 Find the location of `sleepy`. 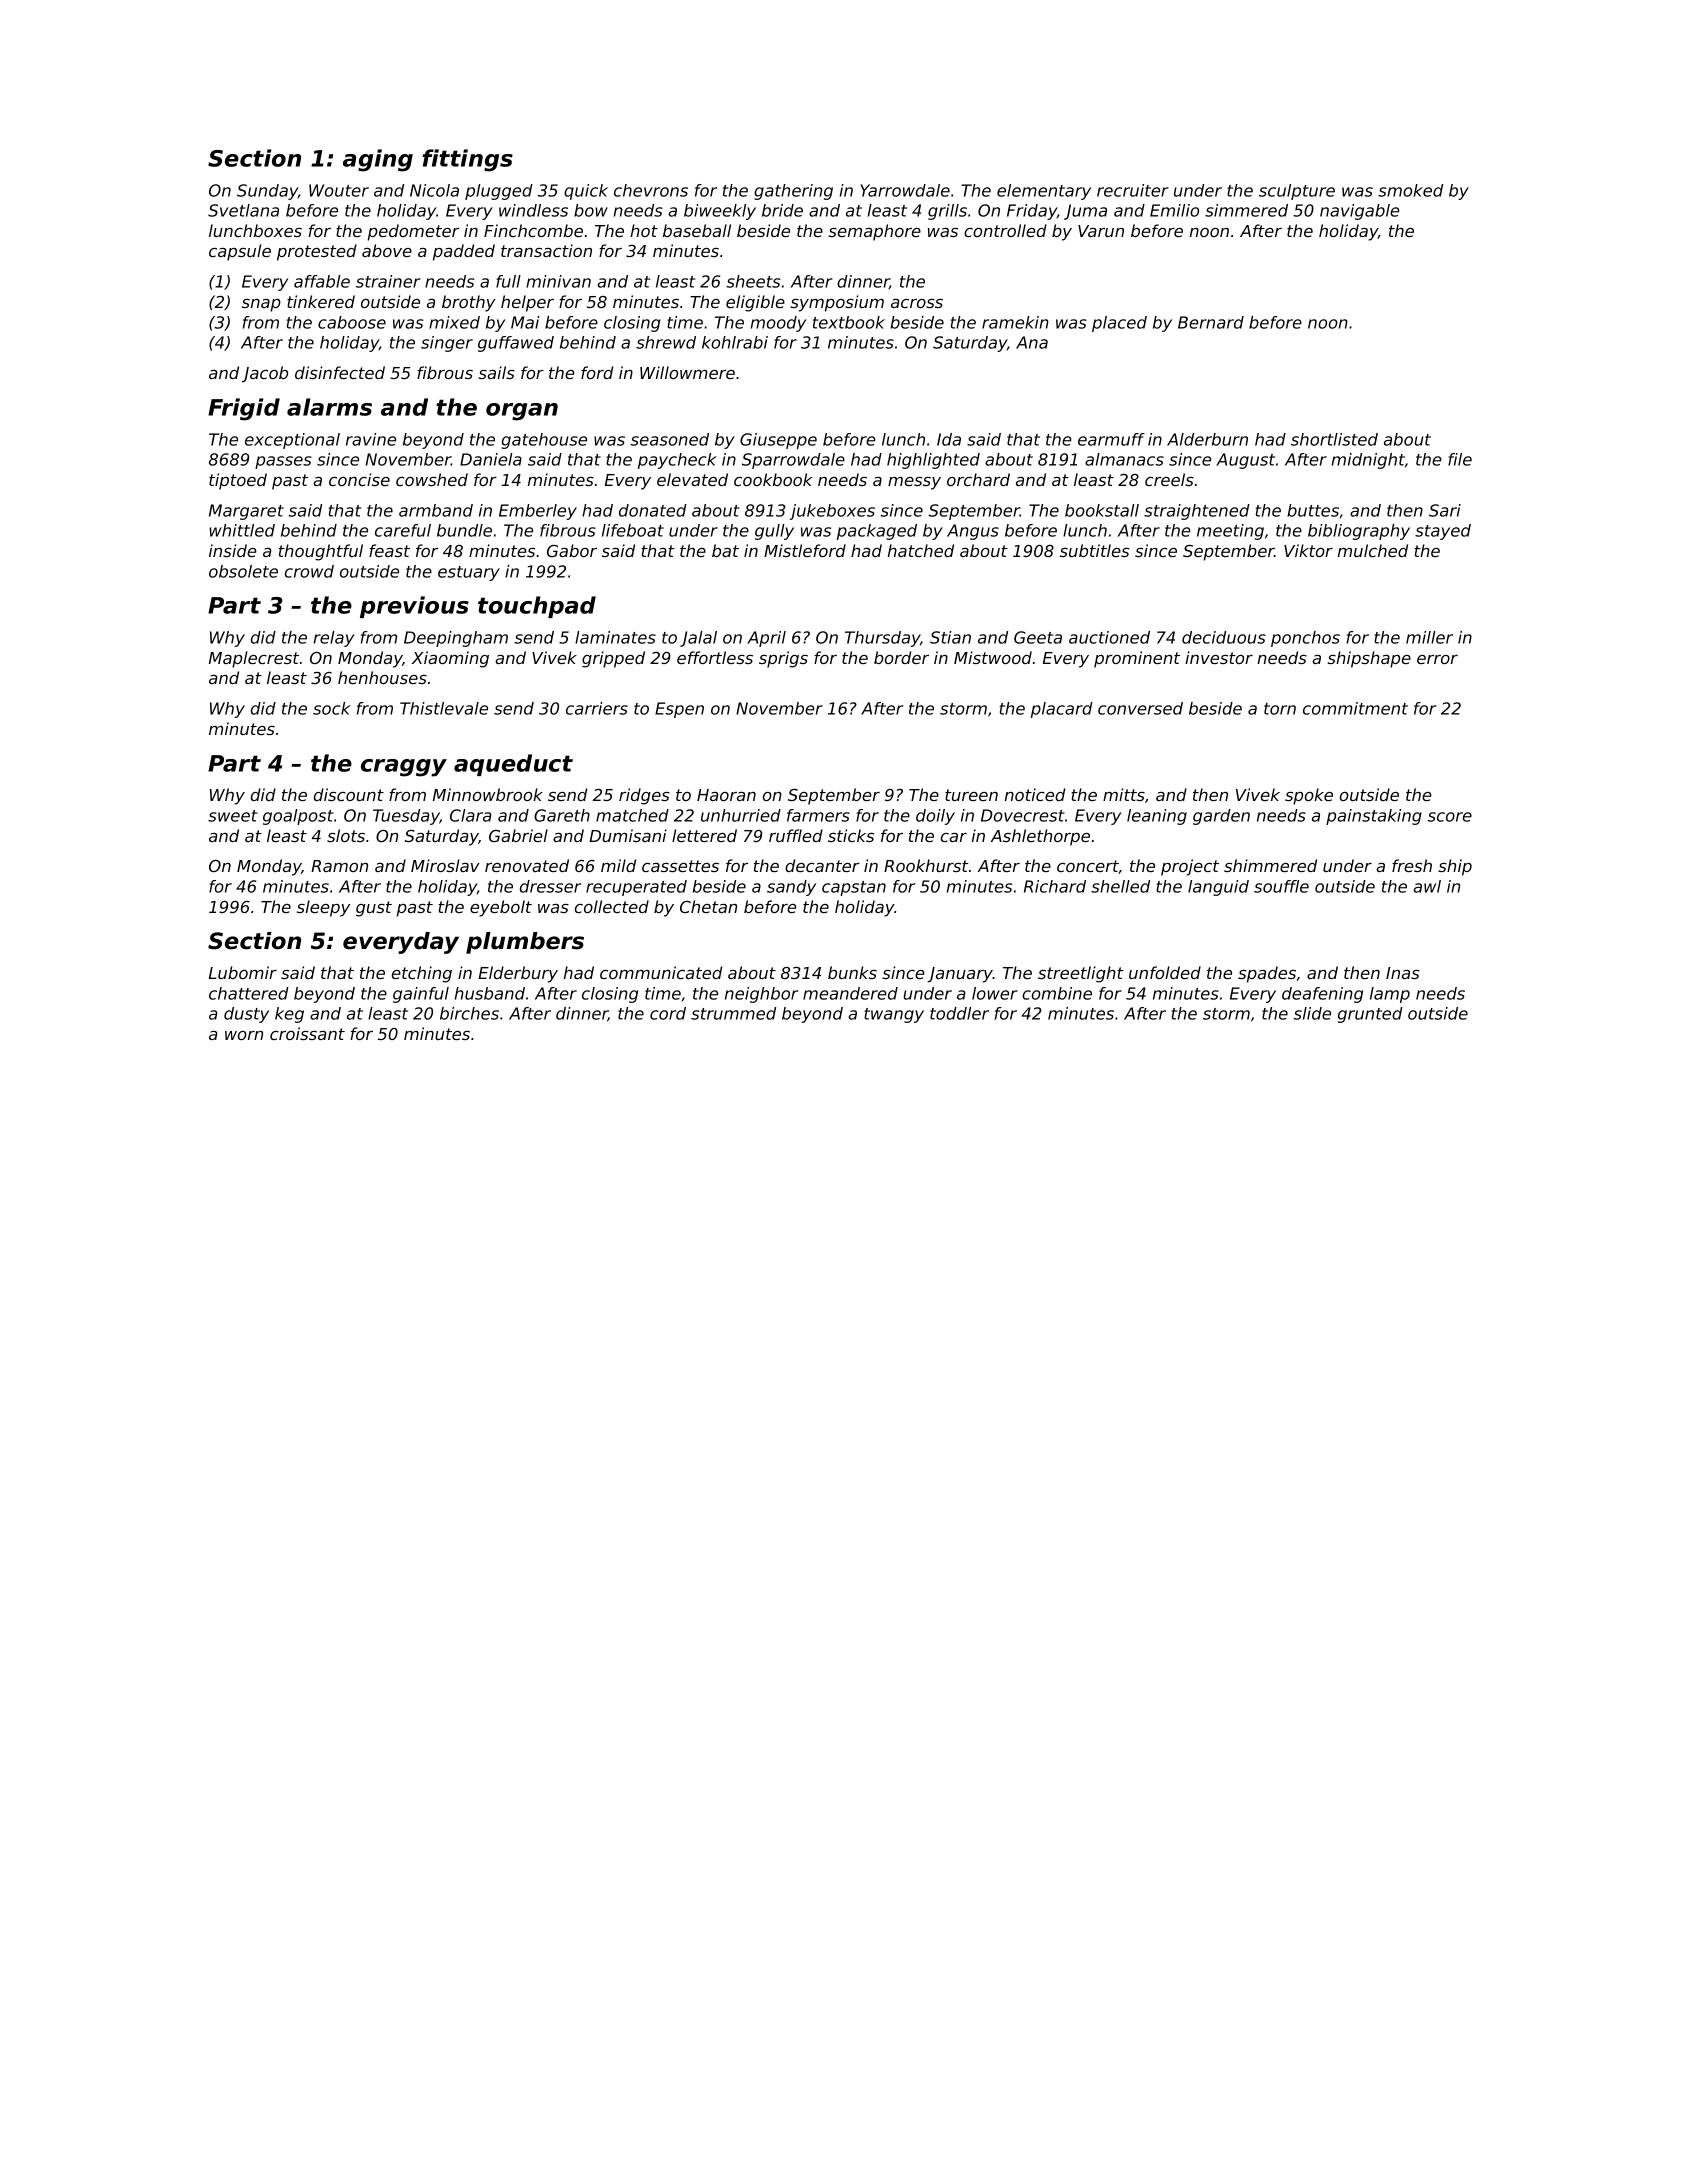

sleepy is located at coordinates (323, 908).
